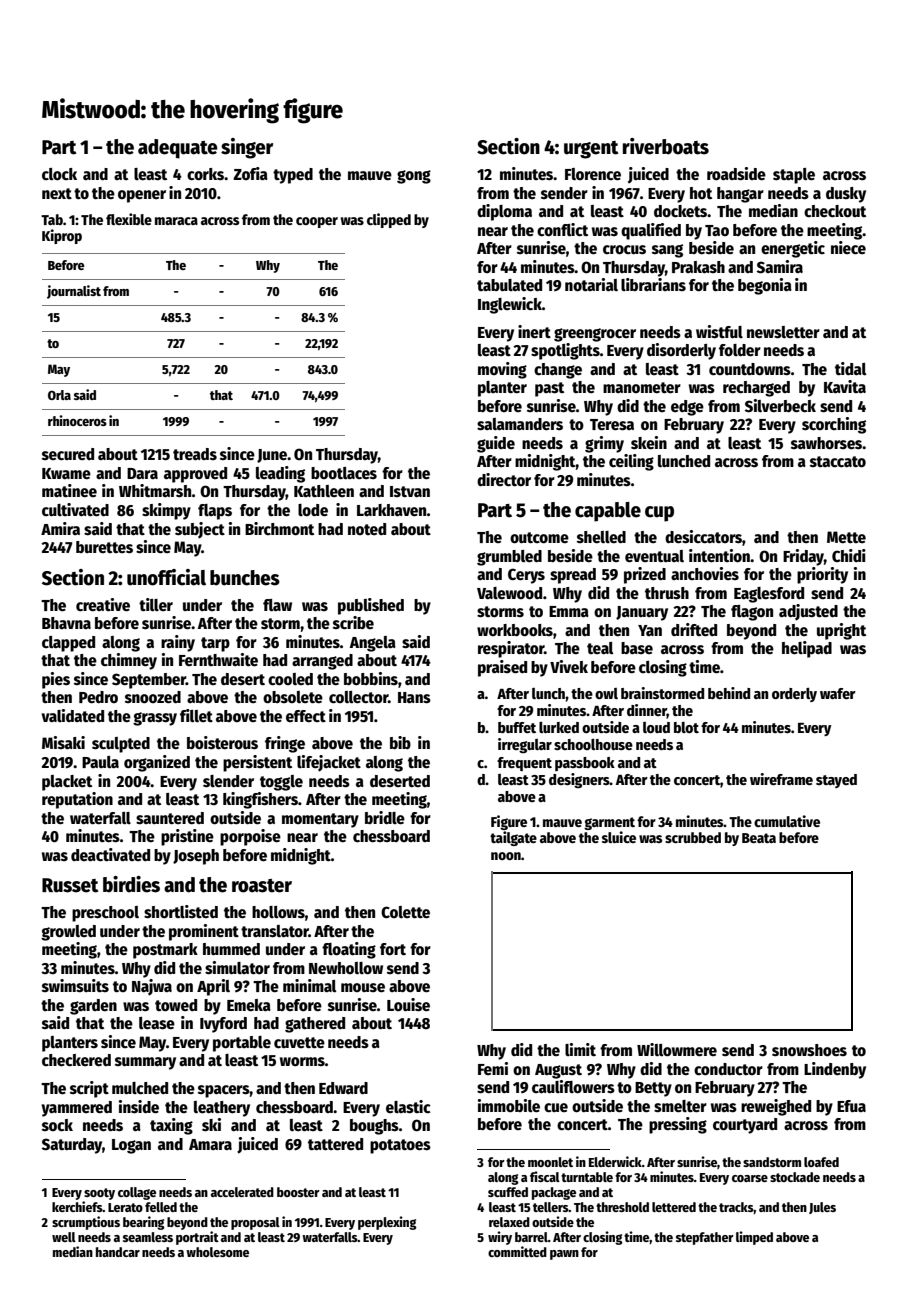  I want to click on riverboats, so click(666, 146).
